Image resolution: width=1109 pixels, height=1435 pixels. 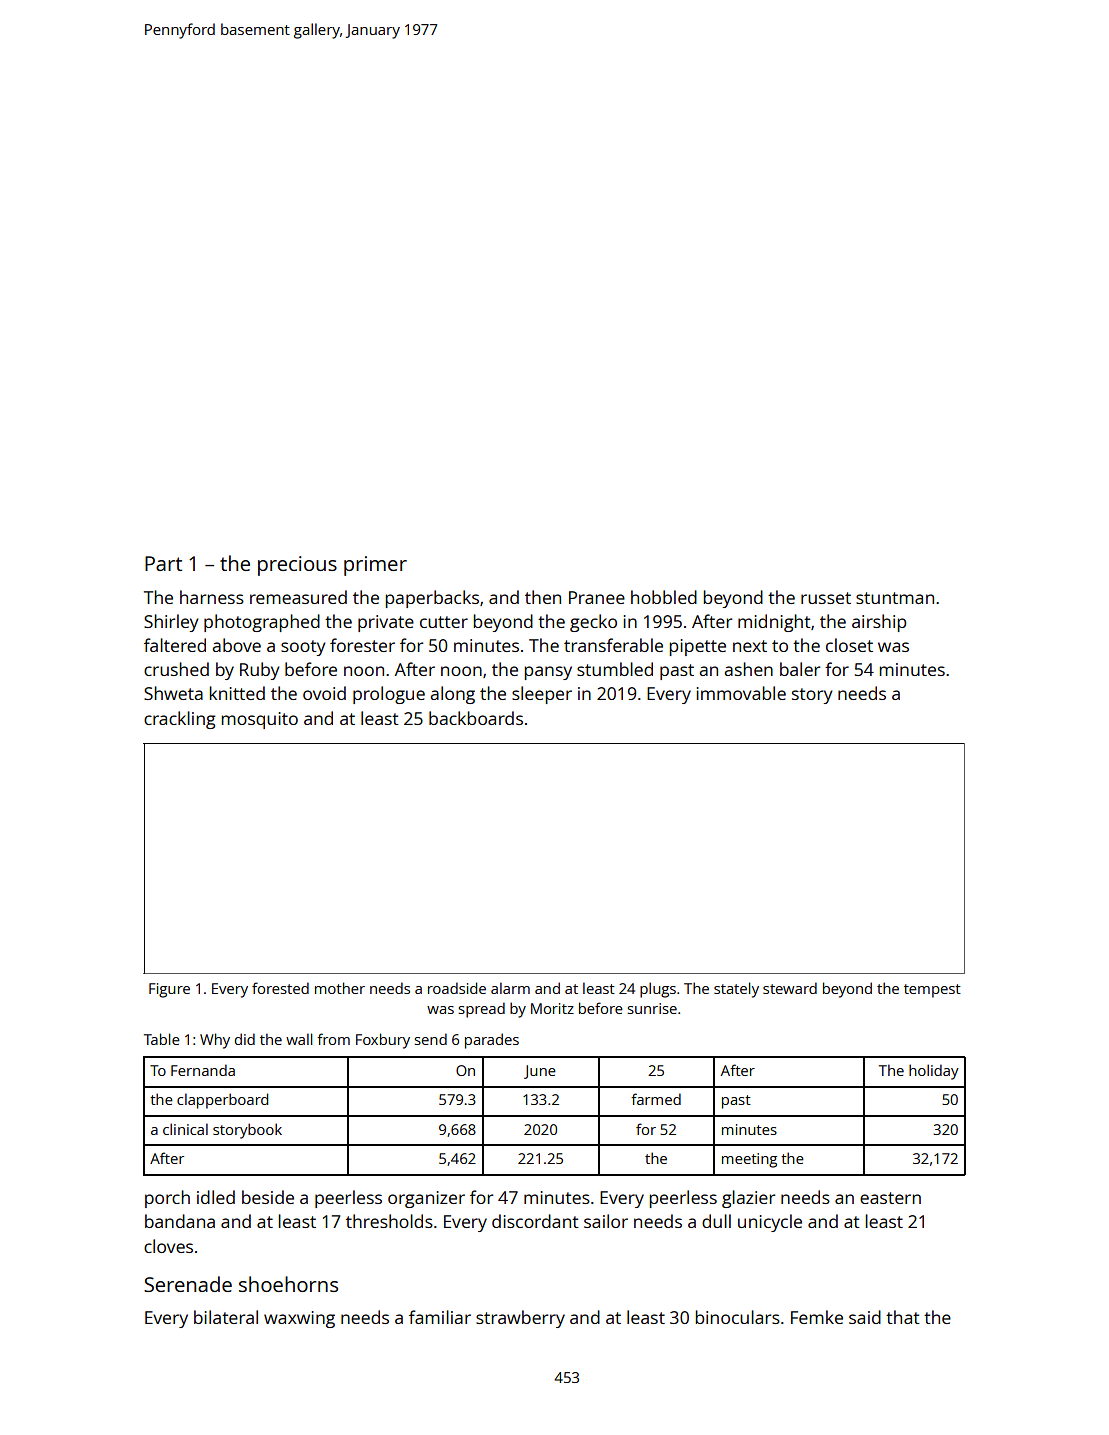 I want to click on baler, so click(x=800, y=669).
